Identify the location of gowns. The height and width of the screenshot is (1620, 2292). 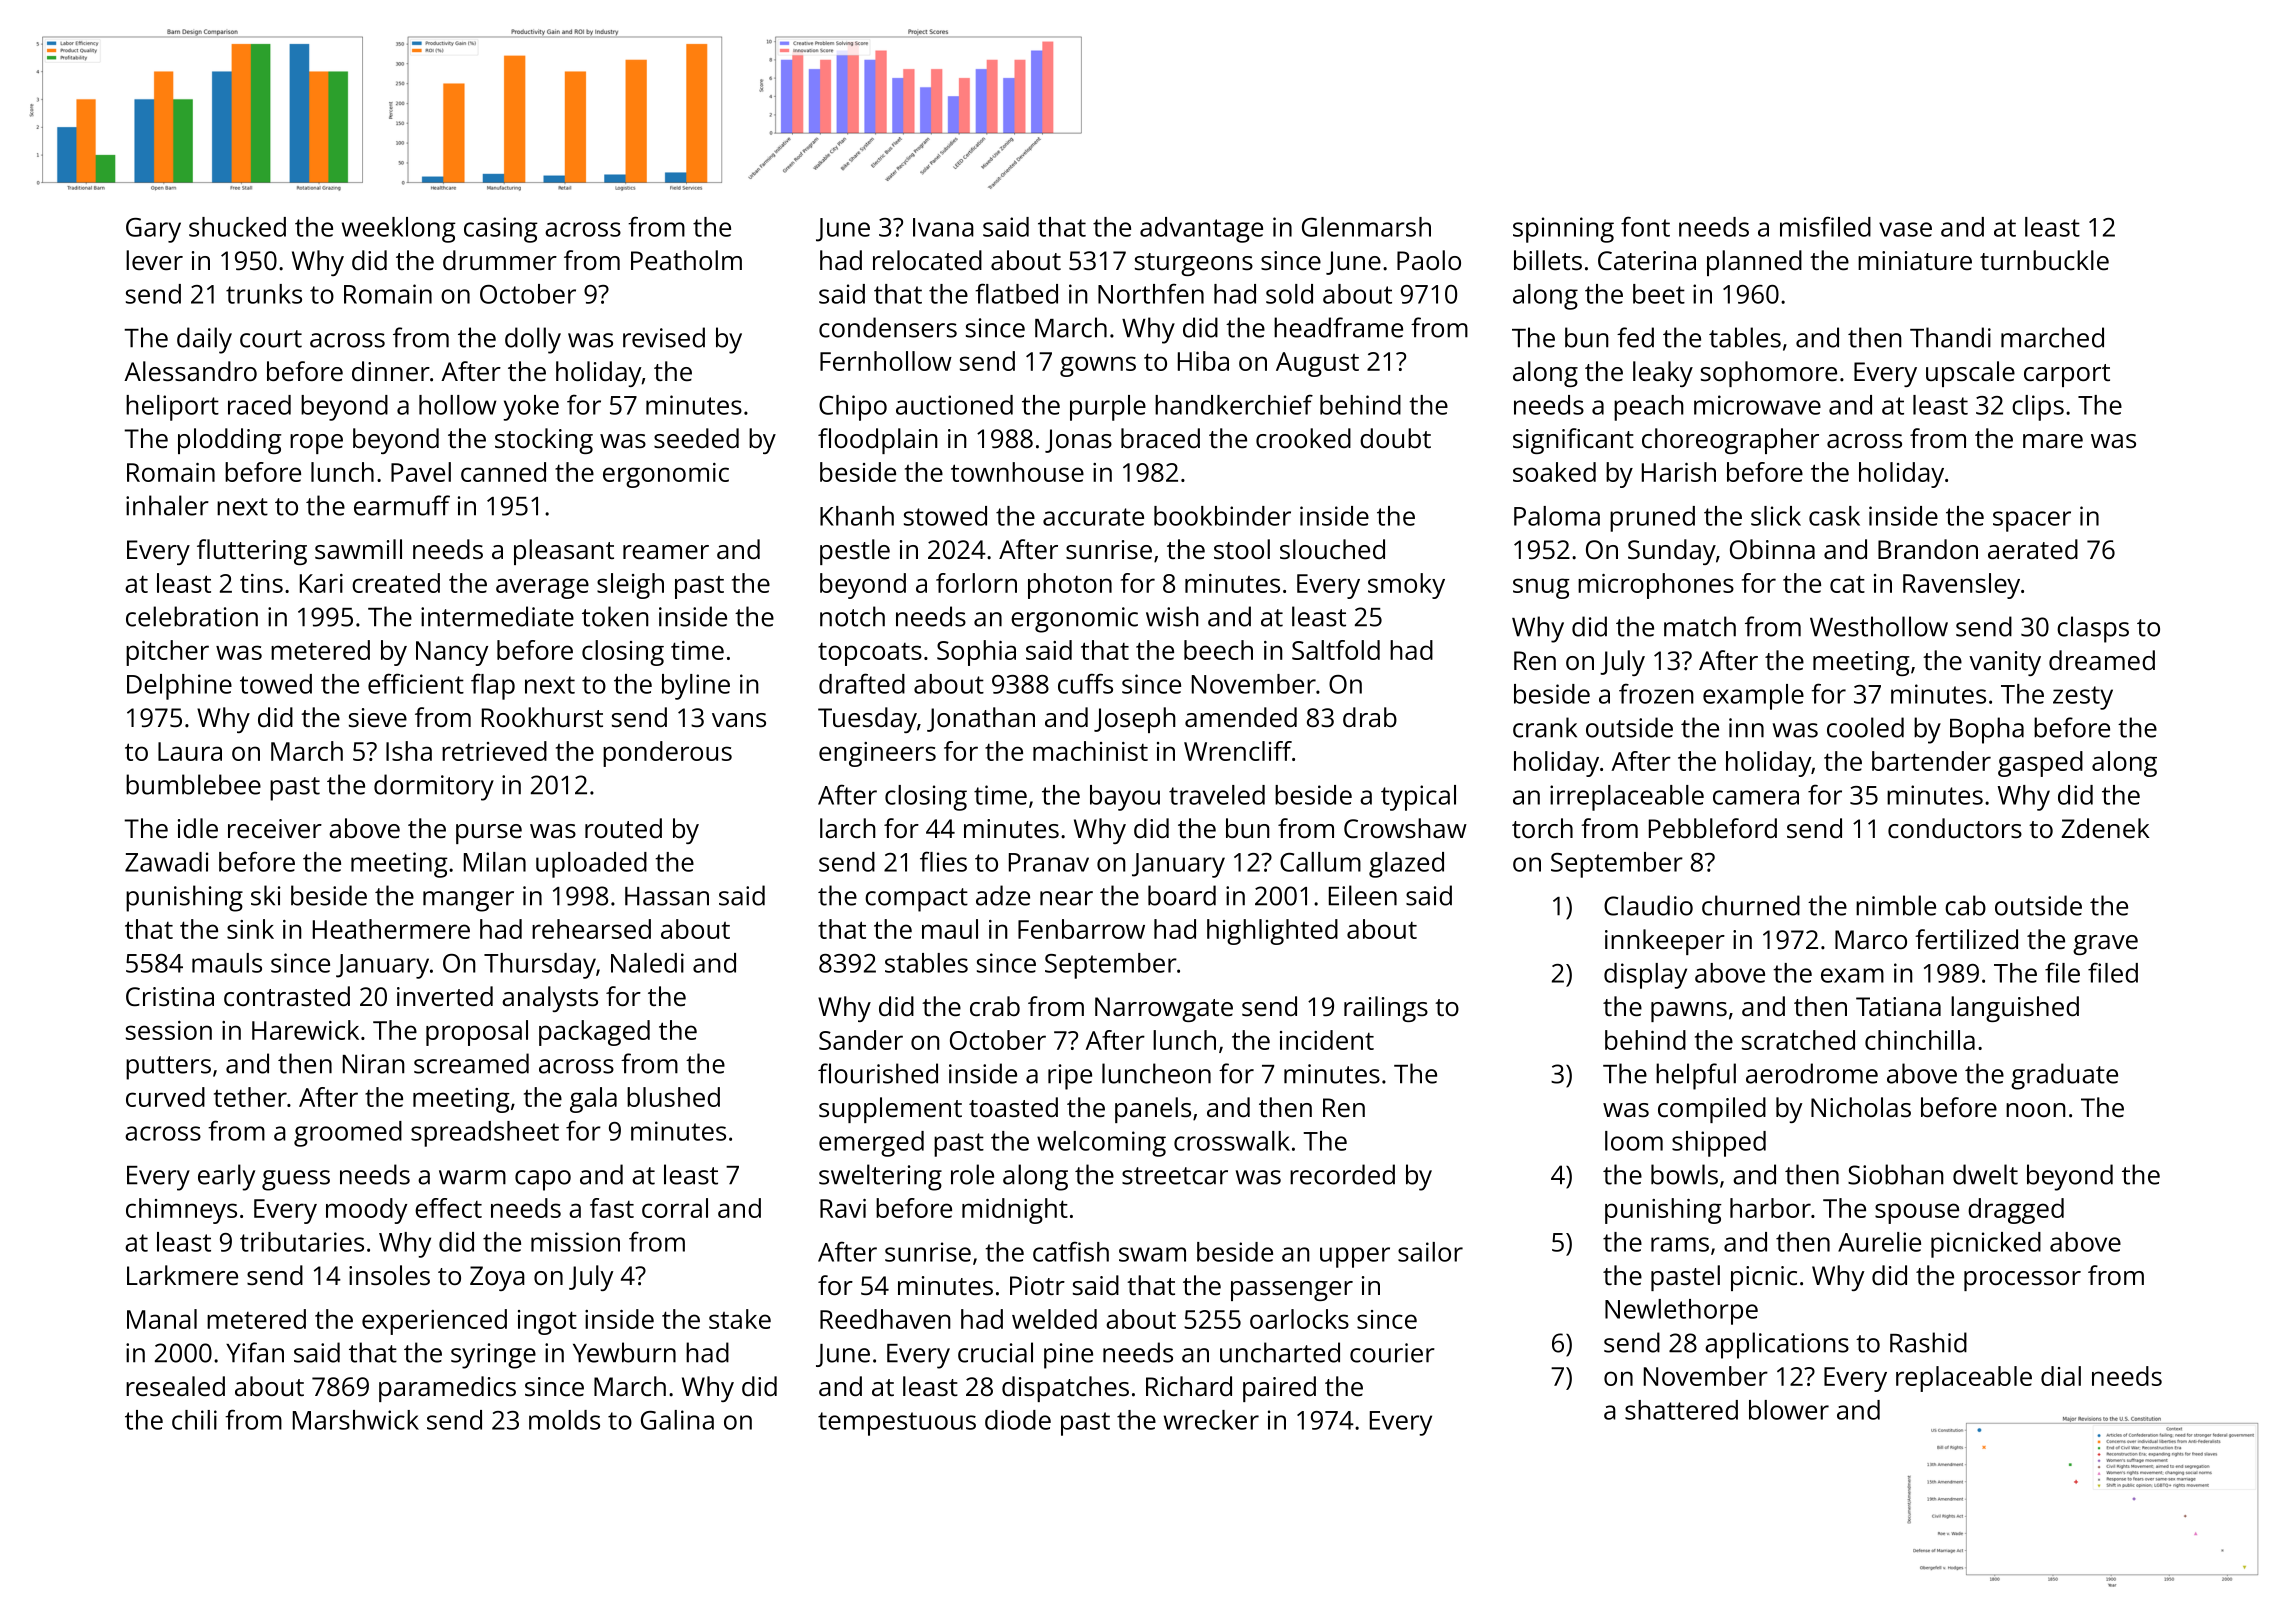
(1098, 366).
